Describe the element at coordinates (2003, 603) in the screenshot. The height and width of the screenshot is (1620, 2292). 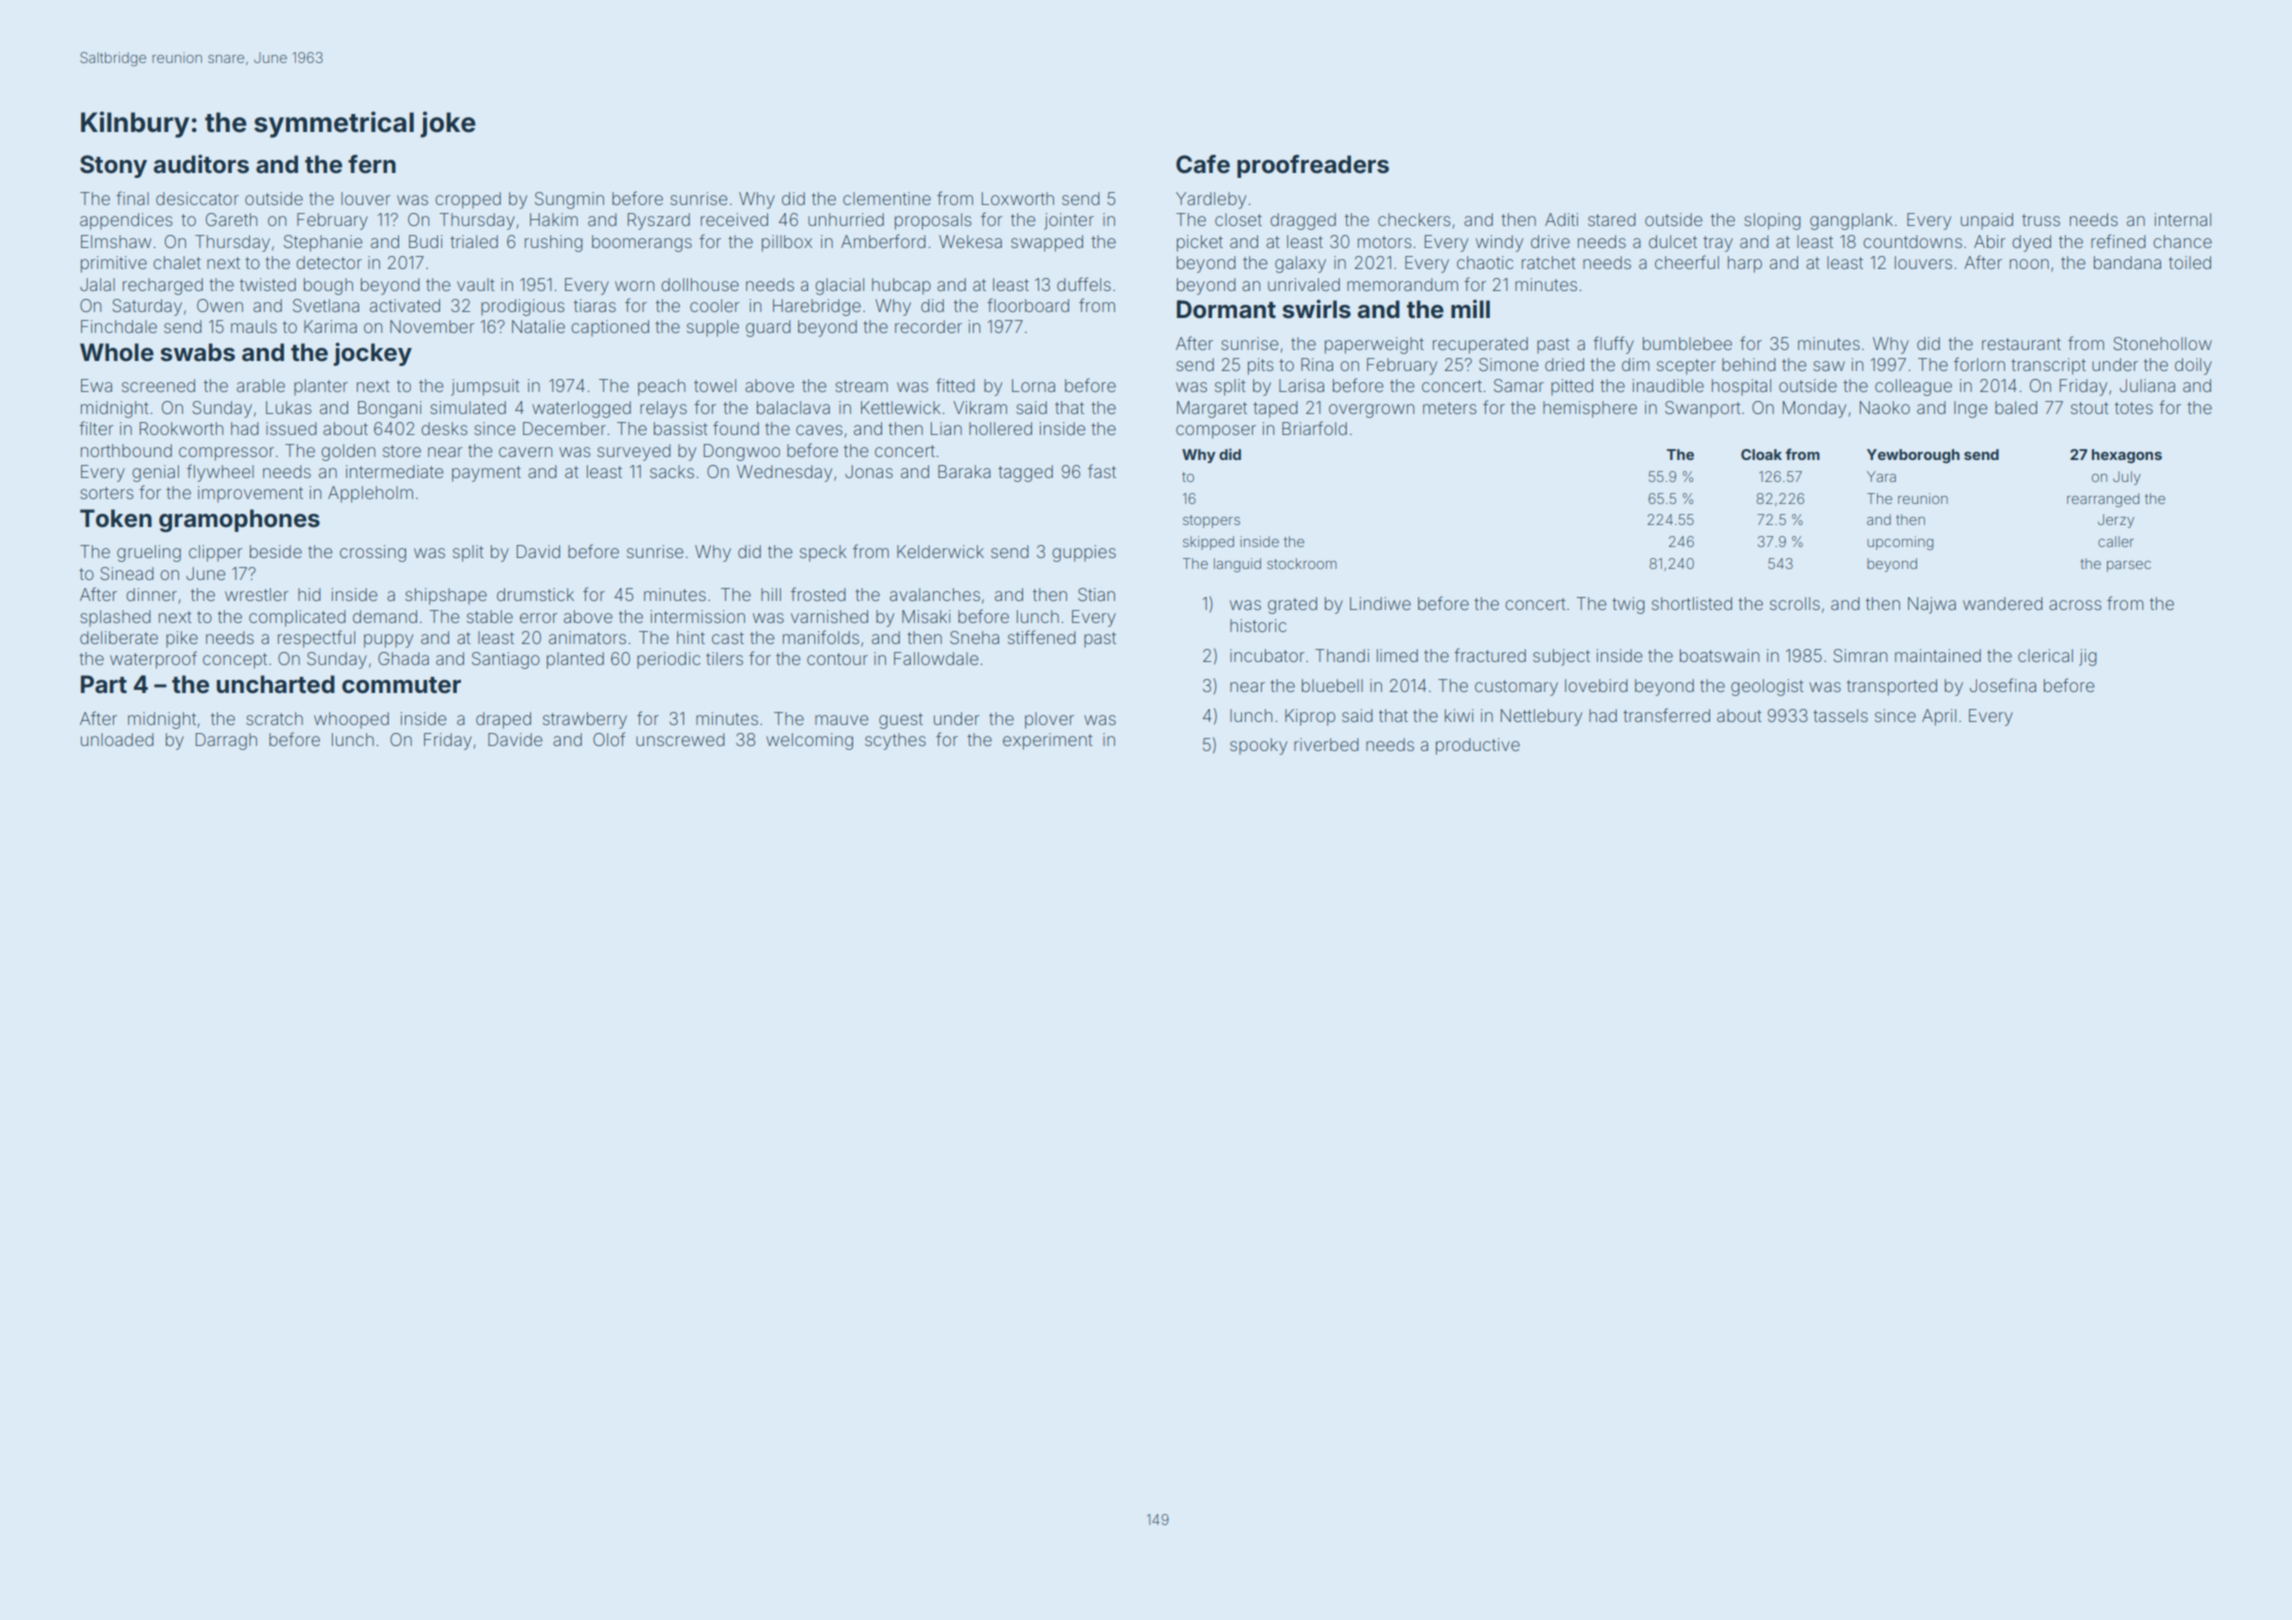
I see `wandered` at that location.
